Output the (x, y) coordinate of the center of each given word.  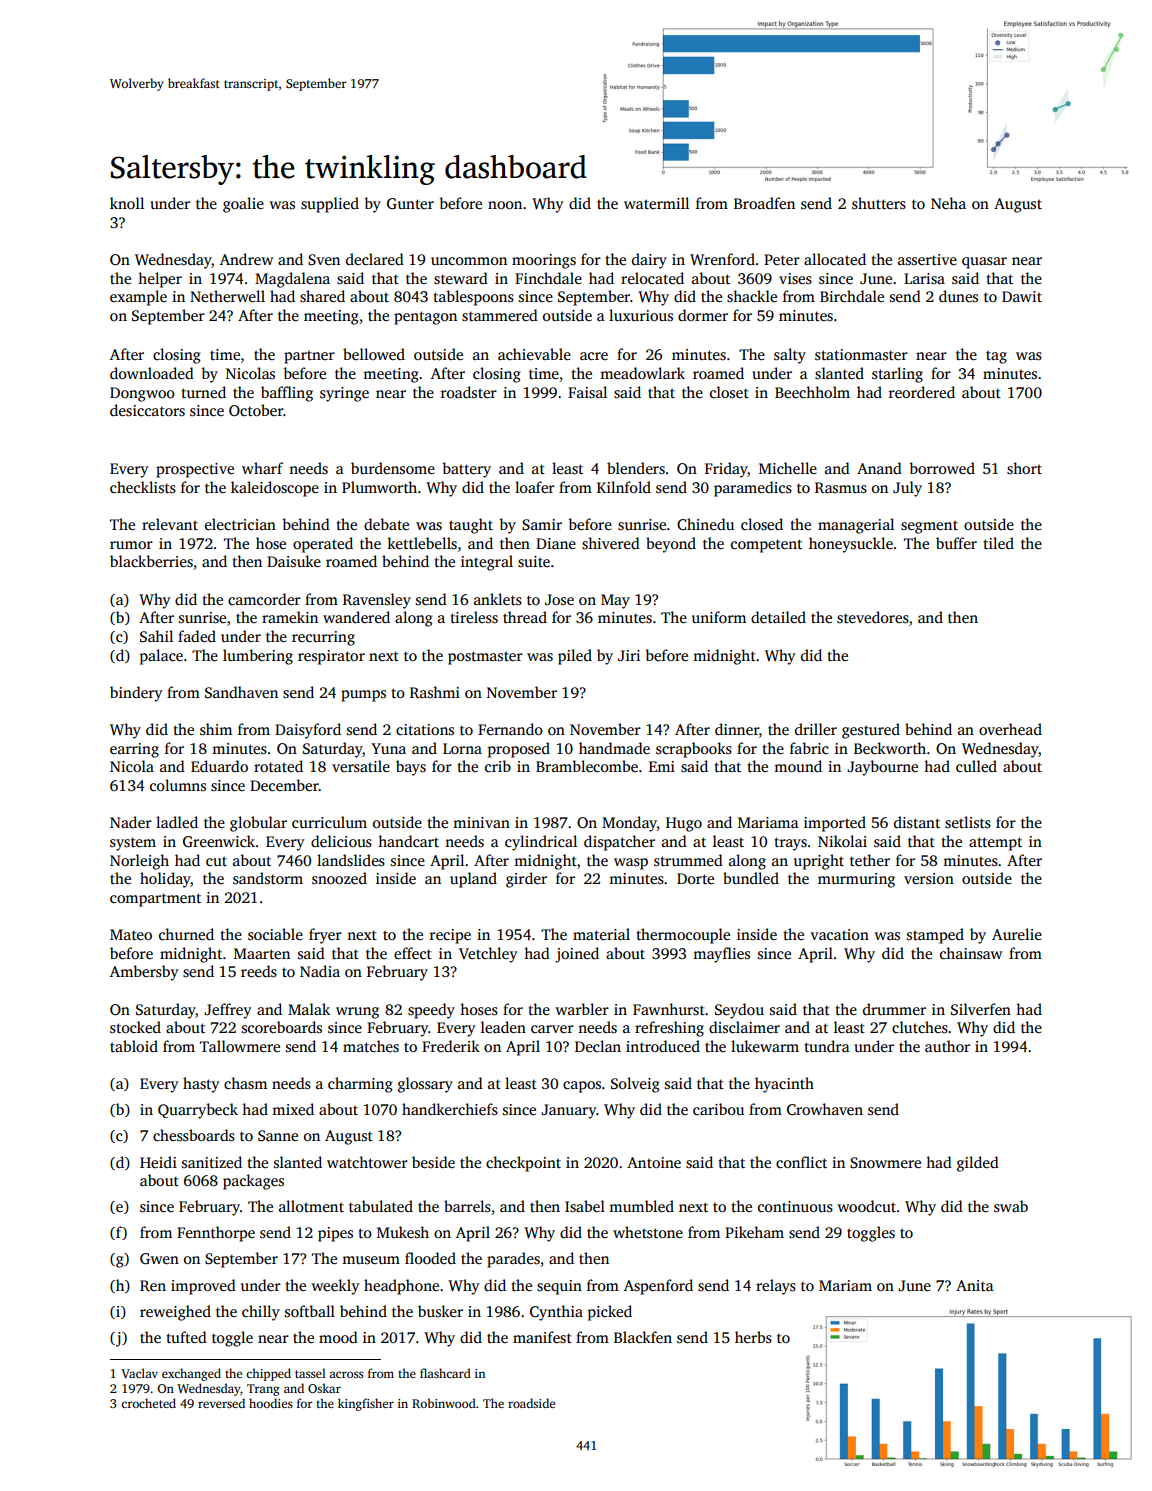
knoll (127, 203)
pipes (335, 1234)
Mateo (131, 934)
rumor (131, 545)
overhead (1010, 729)
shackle (752, 296)
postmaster (485, 658)
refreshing (669, 1029)
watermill (656, 203)
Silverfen (981, 1009)
